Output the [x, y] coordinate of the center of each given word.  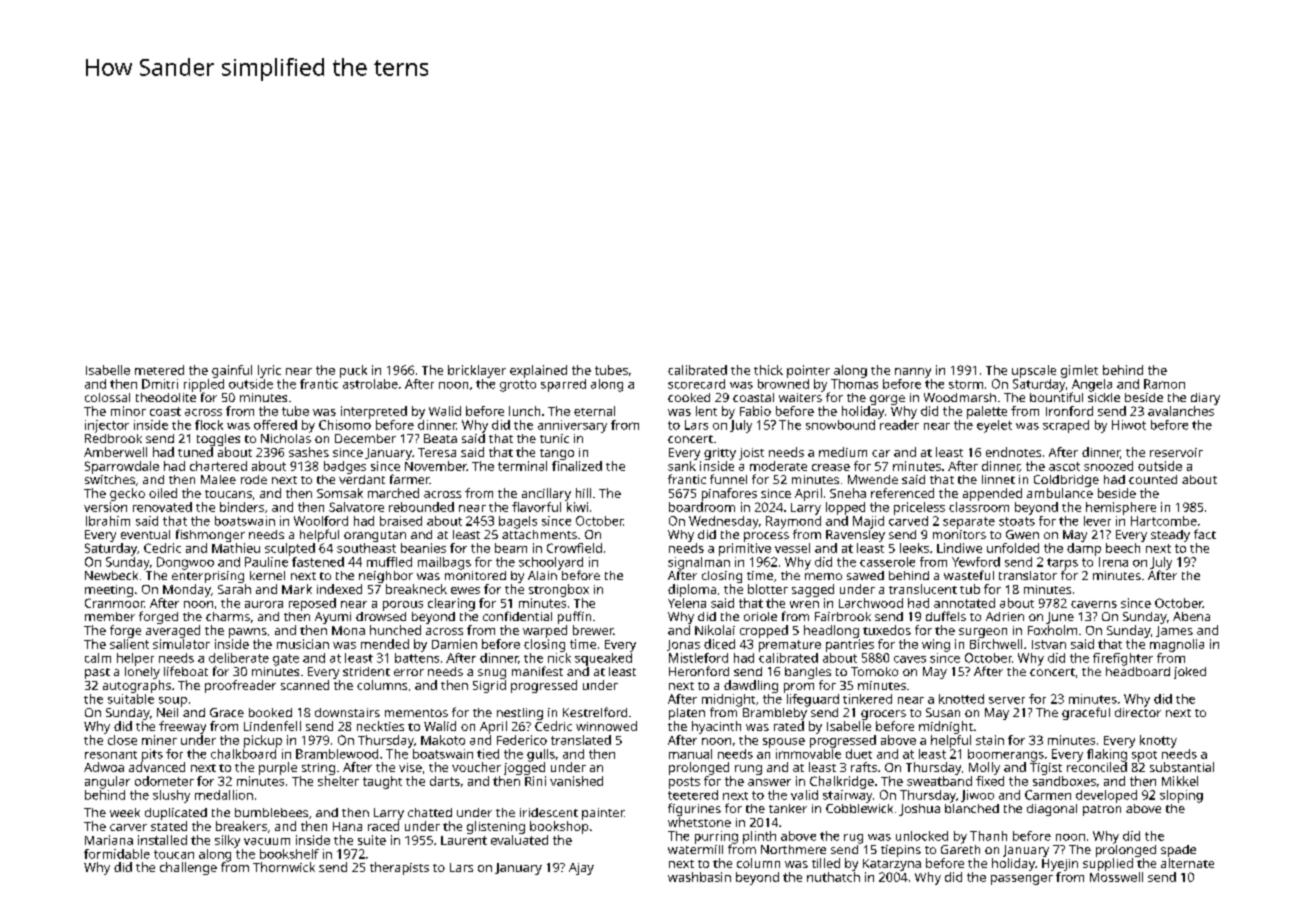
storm [966, 384]
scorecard [696, 384]
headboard [1138, 671]
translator [1028, 575]
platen [687, 714]
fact [1205, 534]
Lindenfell [272, 726]
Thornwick [284, 867]
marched [393, 493]
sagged [813, 590]
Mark [297, 589]
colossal [107, 397]
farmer [410, 479]
